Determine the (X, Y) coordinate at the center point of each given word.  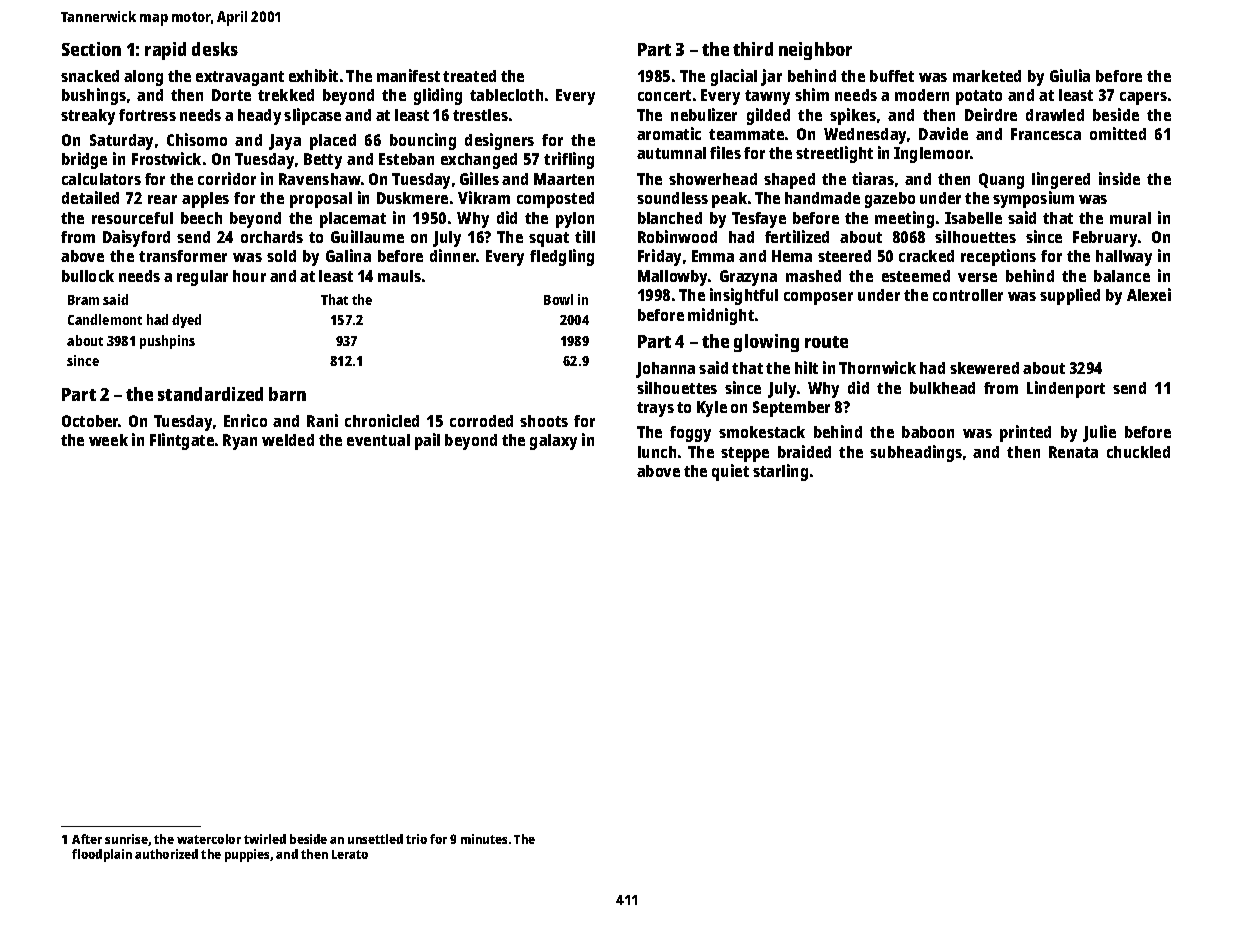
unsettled (375, 839)
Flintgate (182, 441)
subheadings (916, 453)
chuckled (1138, 452)
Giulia (1070, 75)
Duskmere (412, 198)
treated (469, 76)
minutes (484, 839)
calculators (101, 179)
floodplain (102, 855)
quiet (730, 472)
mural (1130, 218)
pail (427, 441)
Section (91, 49)
